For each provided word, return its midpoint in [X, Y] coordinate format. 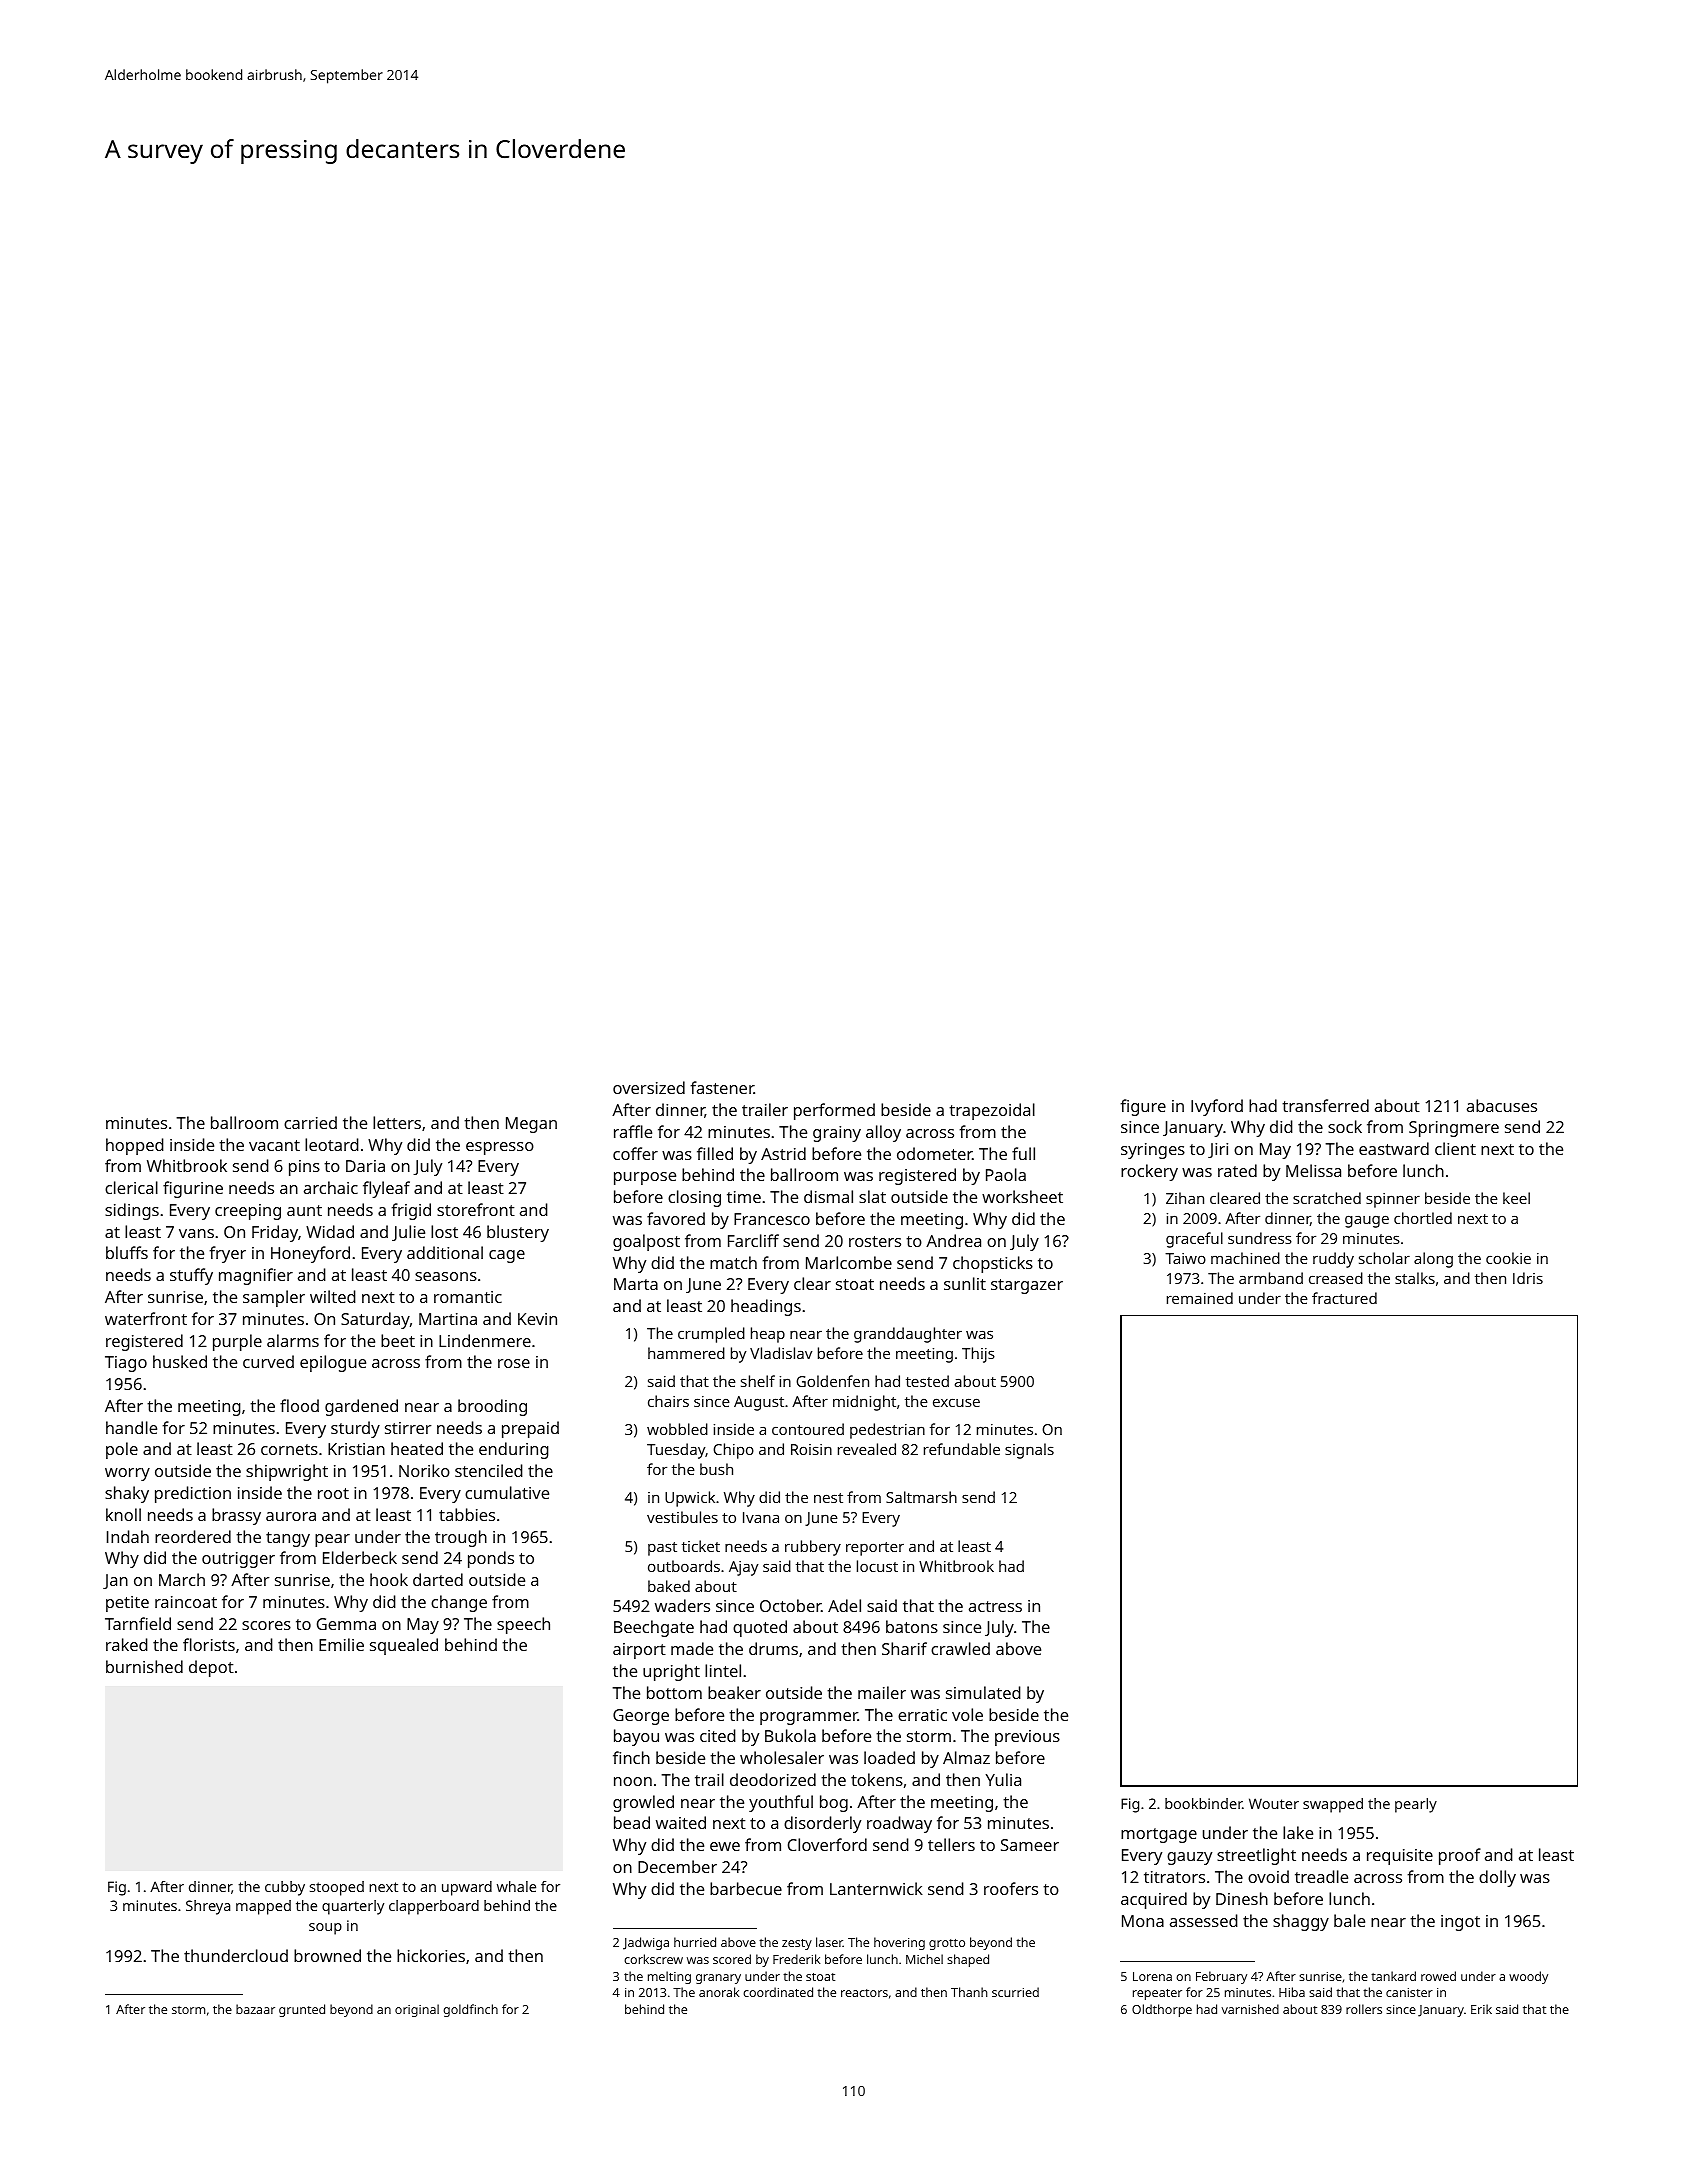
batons [912, 1626]
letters [397, 1122]
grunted [302, 2010]
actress [995, 1606]
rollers [1364, 2009]
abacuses [1502, 1105]
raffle [633, 1131]
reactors [864, 1993]
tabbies [467, 1514]
